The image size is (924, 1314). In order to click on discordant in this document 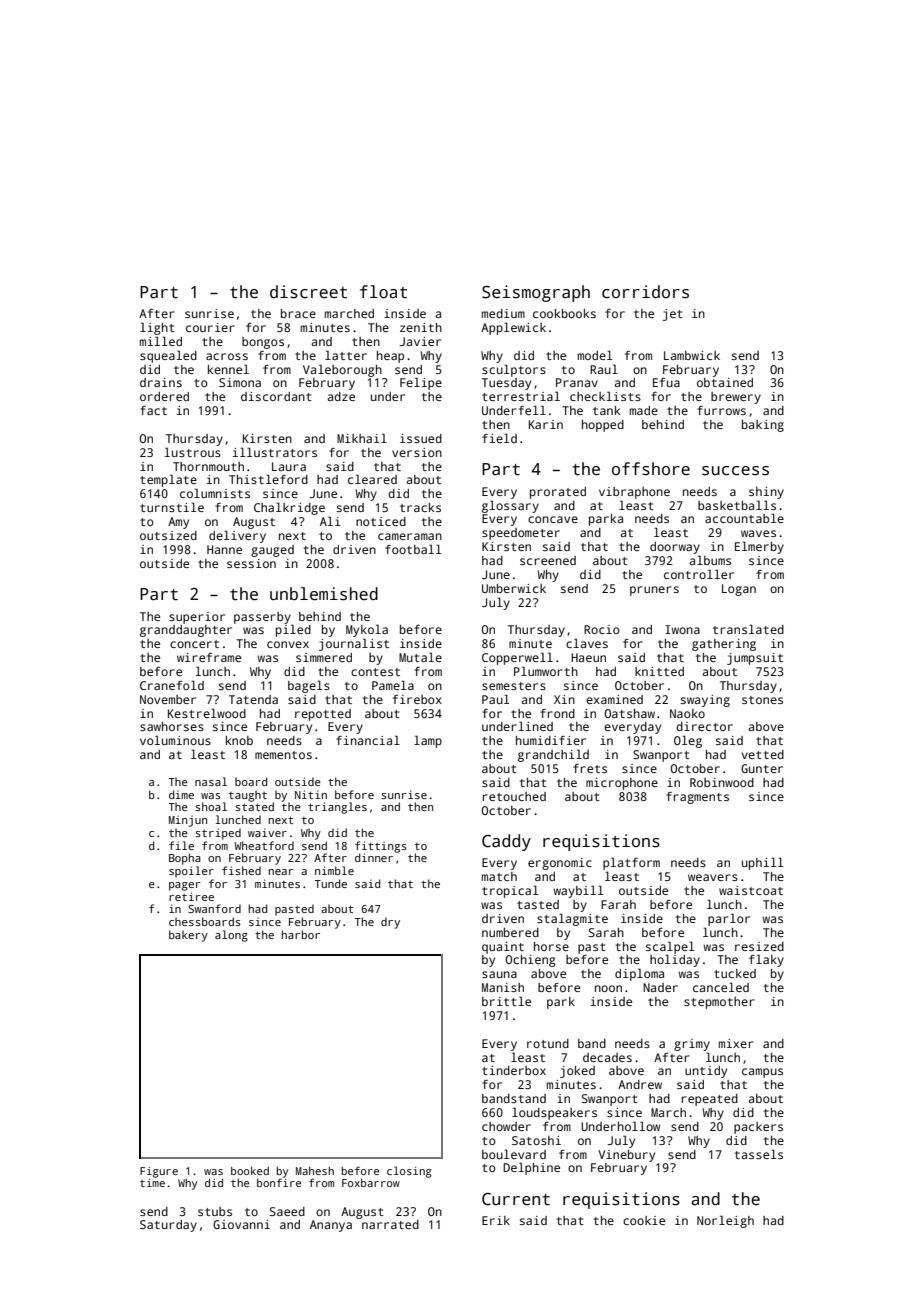, I will do `click(276, 396)`.
